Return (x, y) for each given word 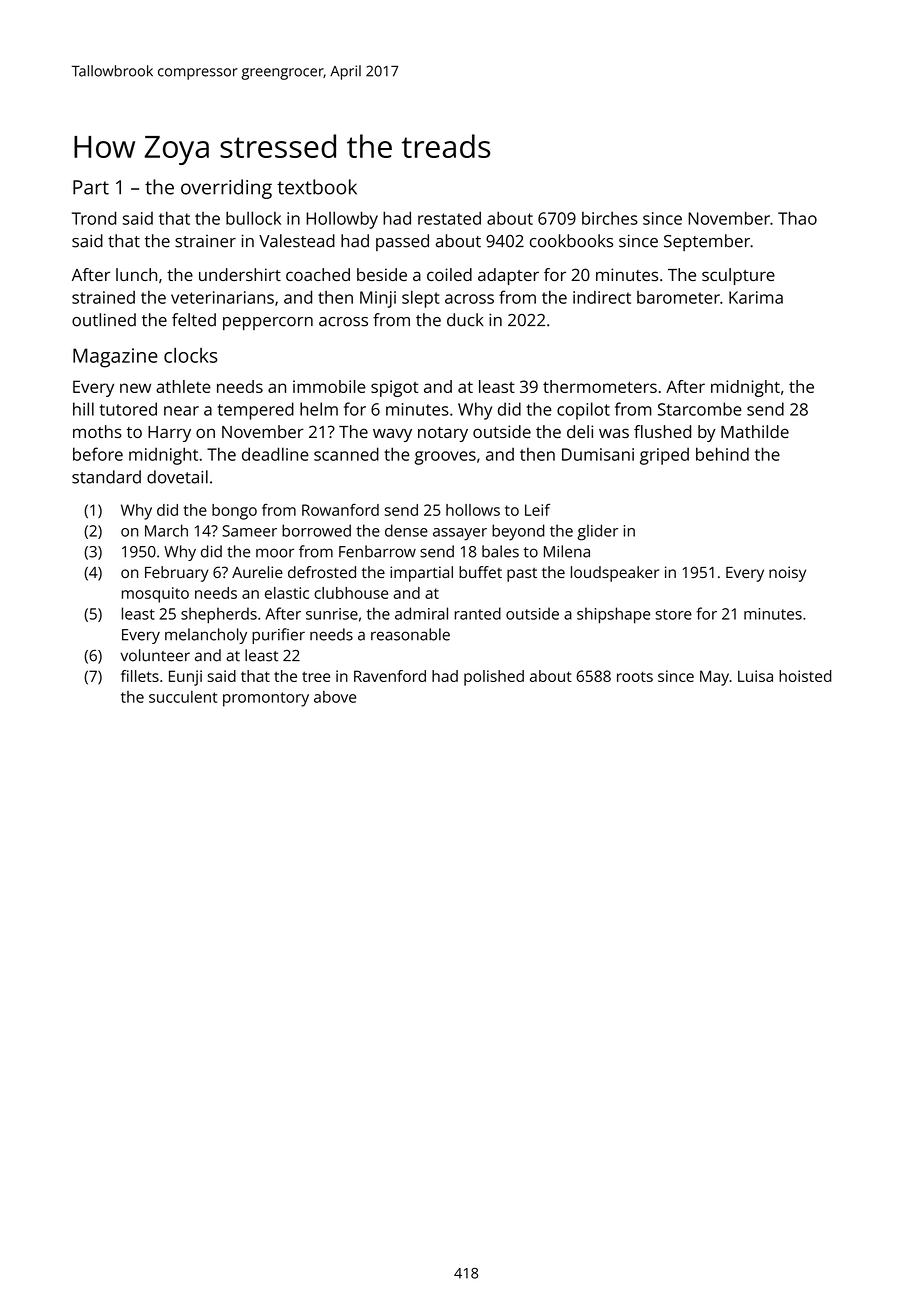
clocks (191, 355)
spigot (394, 388)
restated (449, 218)
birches (610, 218)
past (522, 575)
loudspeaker (615, 574)
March (166, 530)
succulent (183, 697)
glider (598, 532)
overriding (226, 189)
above (335, 697)
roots (635, 676)
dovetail (177, 477)
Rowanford (340, 510)
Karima (756, 297)
